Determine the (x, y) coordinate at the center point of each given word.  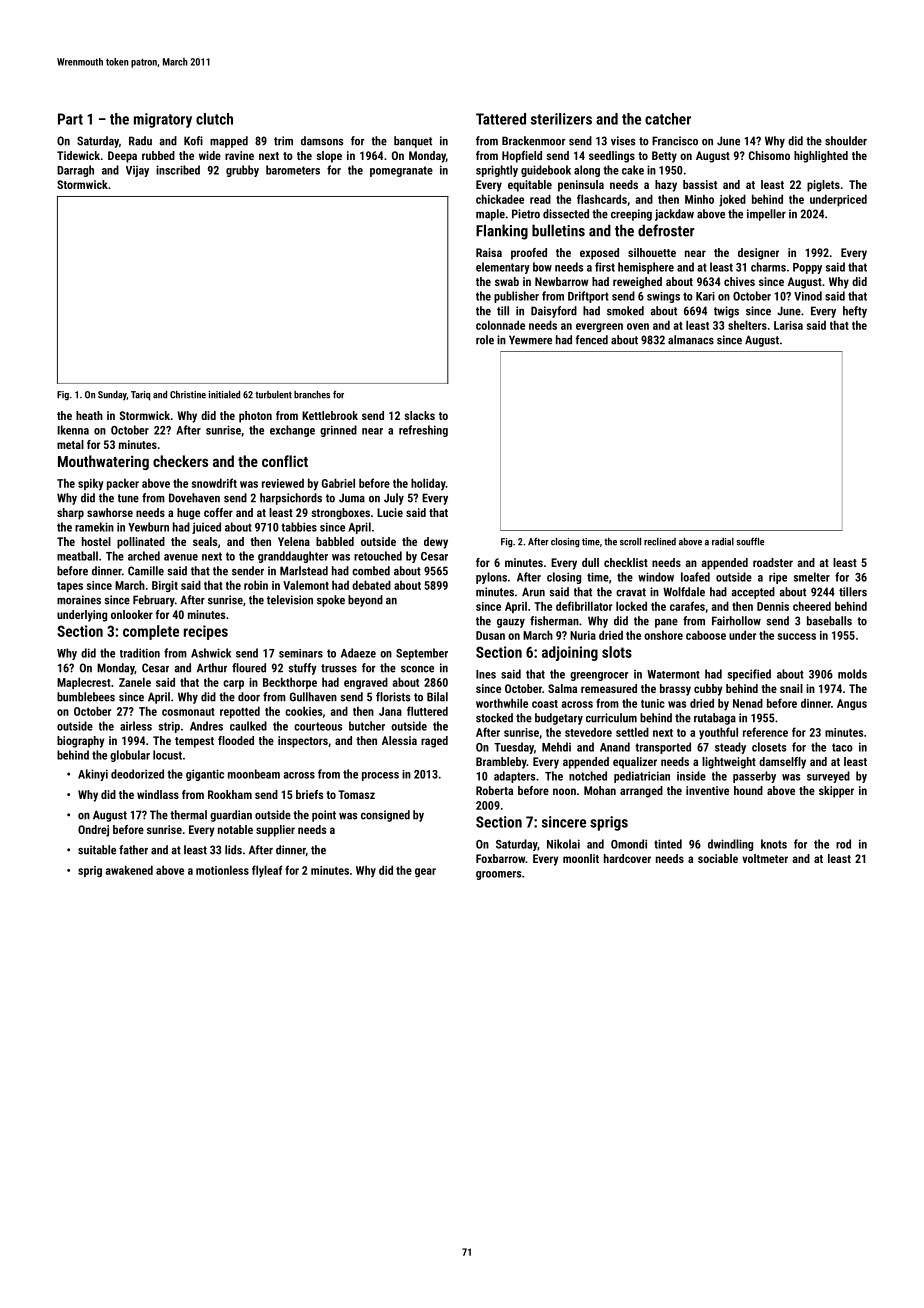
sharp (70, 514)
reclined (660, 542)
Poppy (807, 268)
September (422, 654)
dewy (436, 543)
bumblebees (86, 697)
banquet (413, 142)
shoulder (846, 141)
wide (210, 155)
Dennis (773, 606)
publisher (516, 297)
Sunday (112, 396)
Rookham (230, 794)
